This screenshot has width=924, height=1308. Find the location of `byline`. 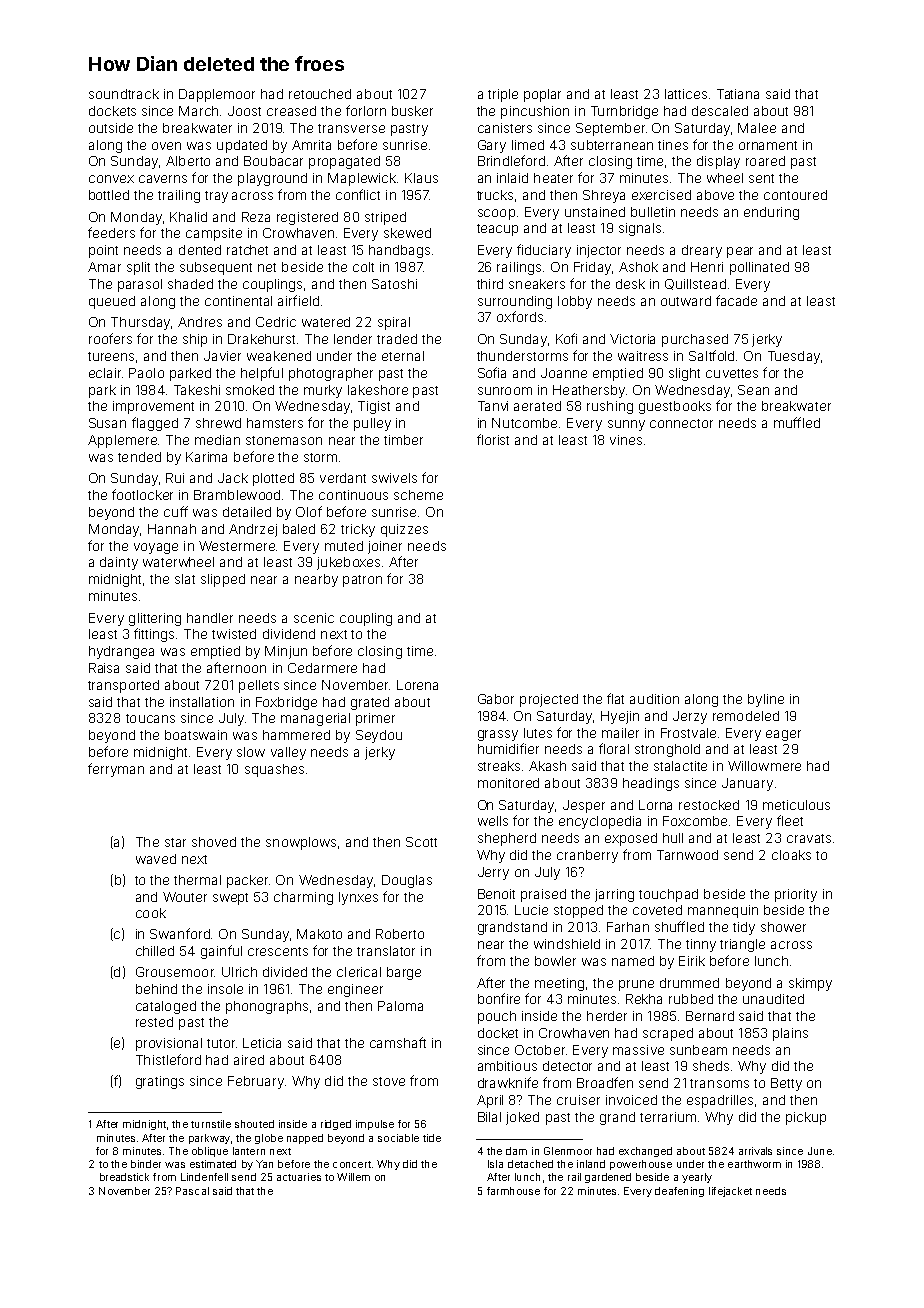

byline is located at coordinates (766, 700).
